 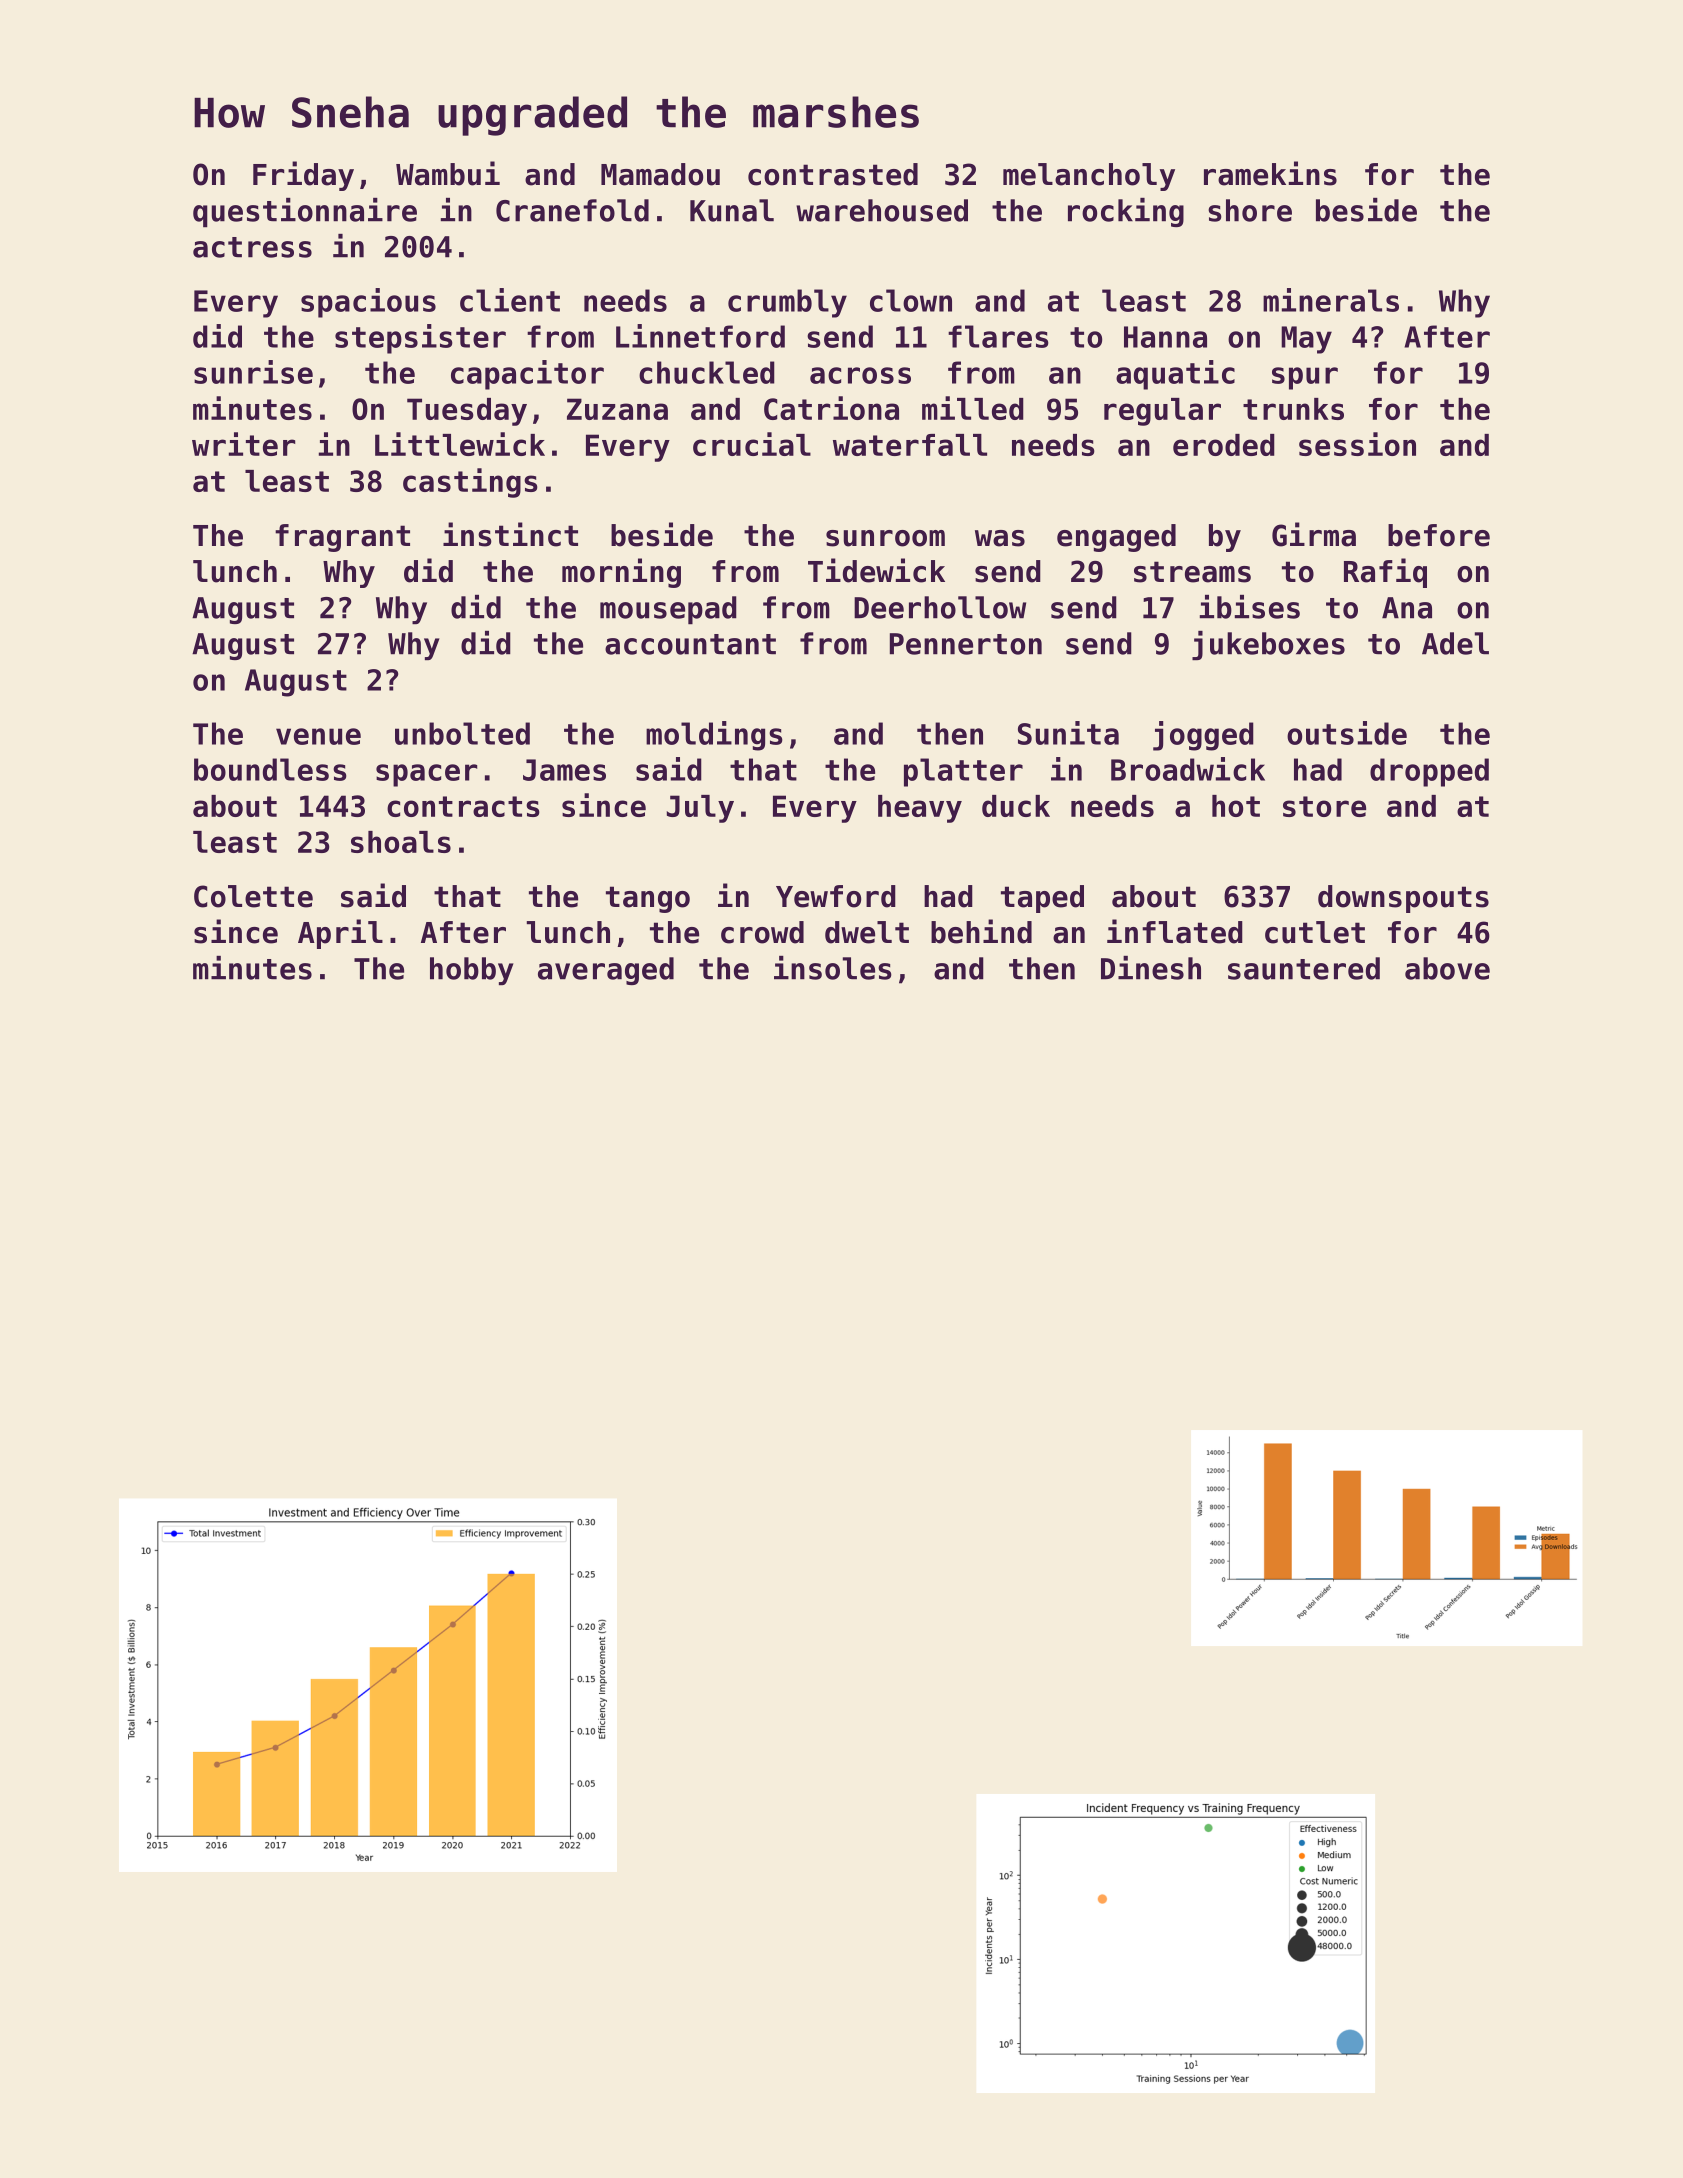 What do you see at coordinates (668, 610) in the screenshot?
I see `mousepad` at bounding box center [668, 610].
